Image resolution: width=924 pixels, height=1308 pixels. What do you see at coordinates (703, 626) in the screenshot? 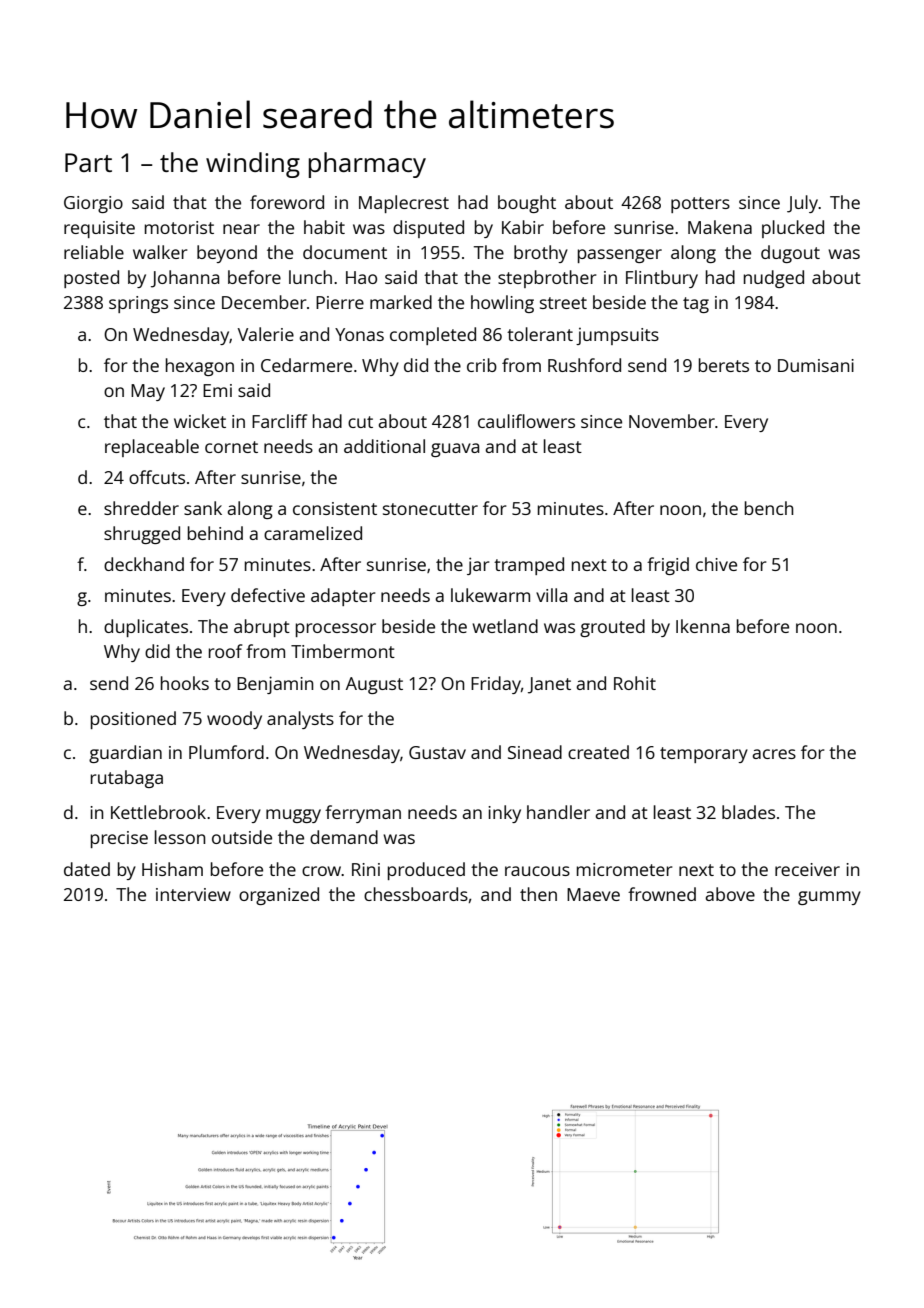
I see `Ikenna` at bounding box center [703, 626].
